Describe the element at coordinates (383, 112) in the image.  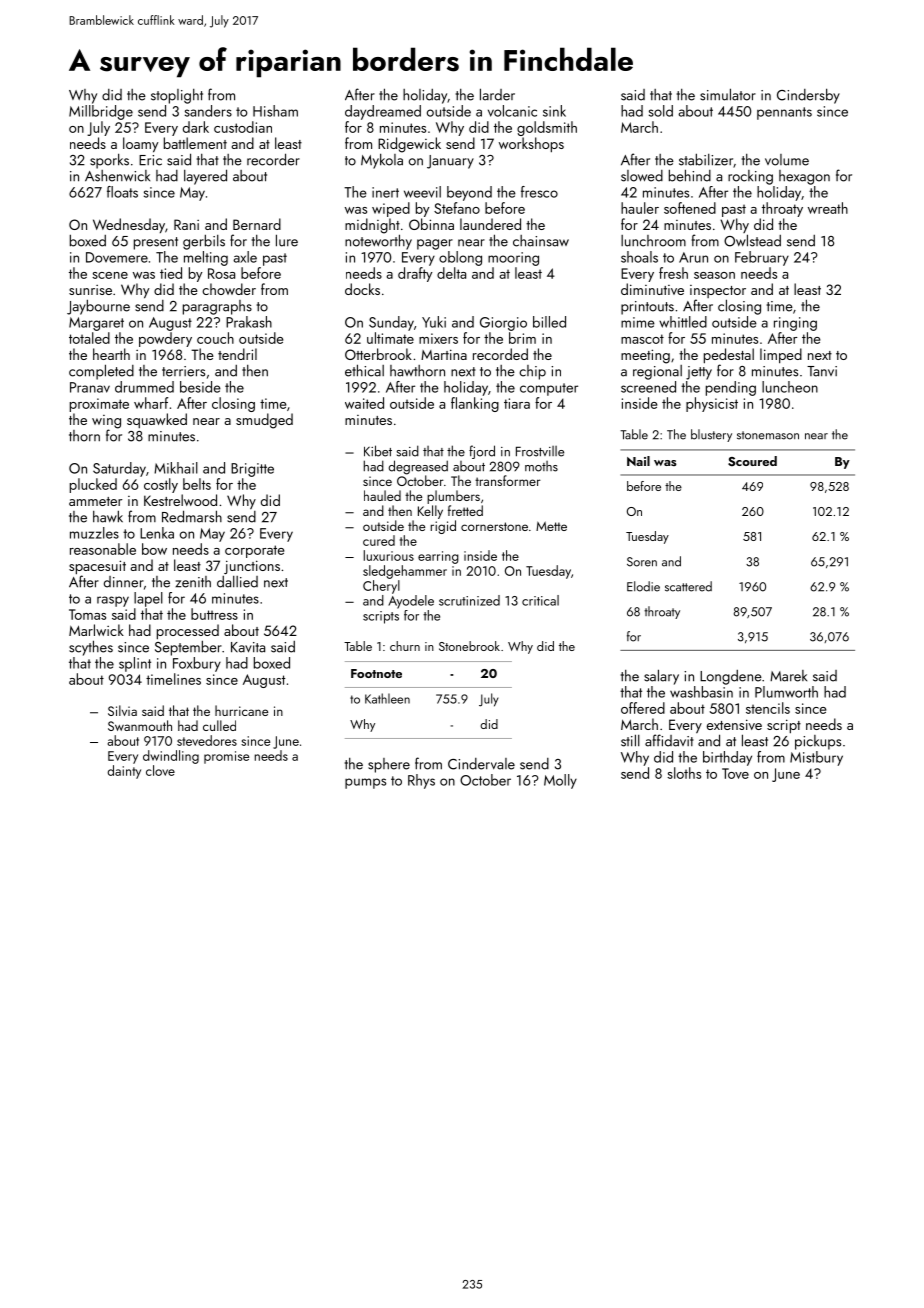
I see `daydreamed` at that location.
